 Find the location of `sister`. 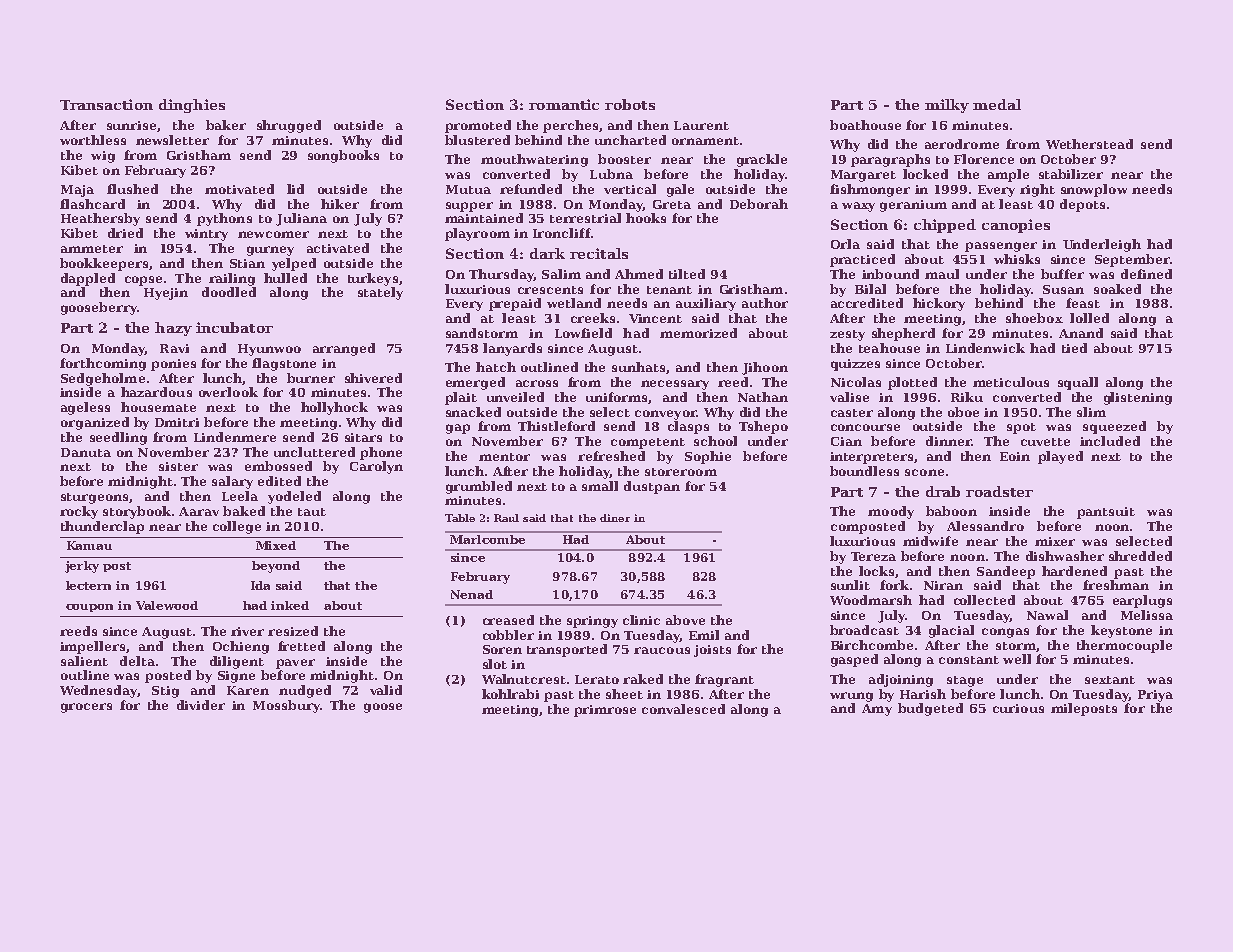

sister is located at coordinates (178, 466).
